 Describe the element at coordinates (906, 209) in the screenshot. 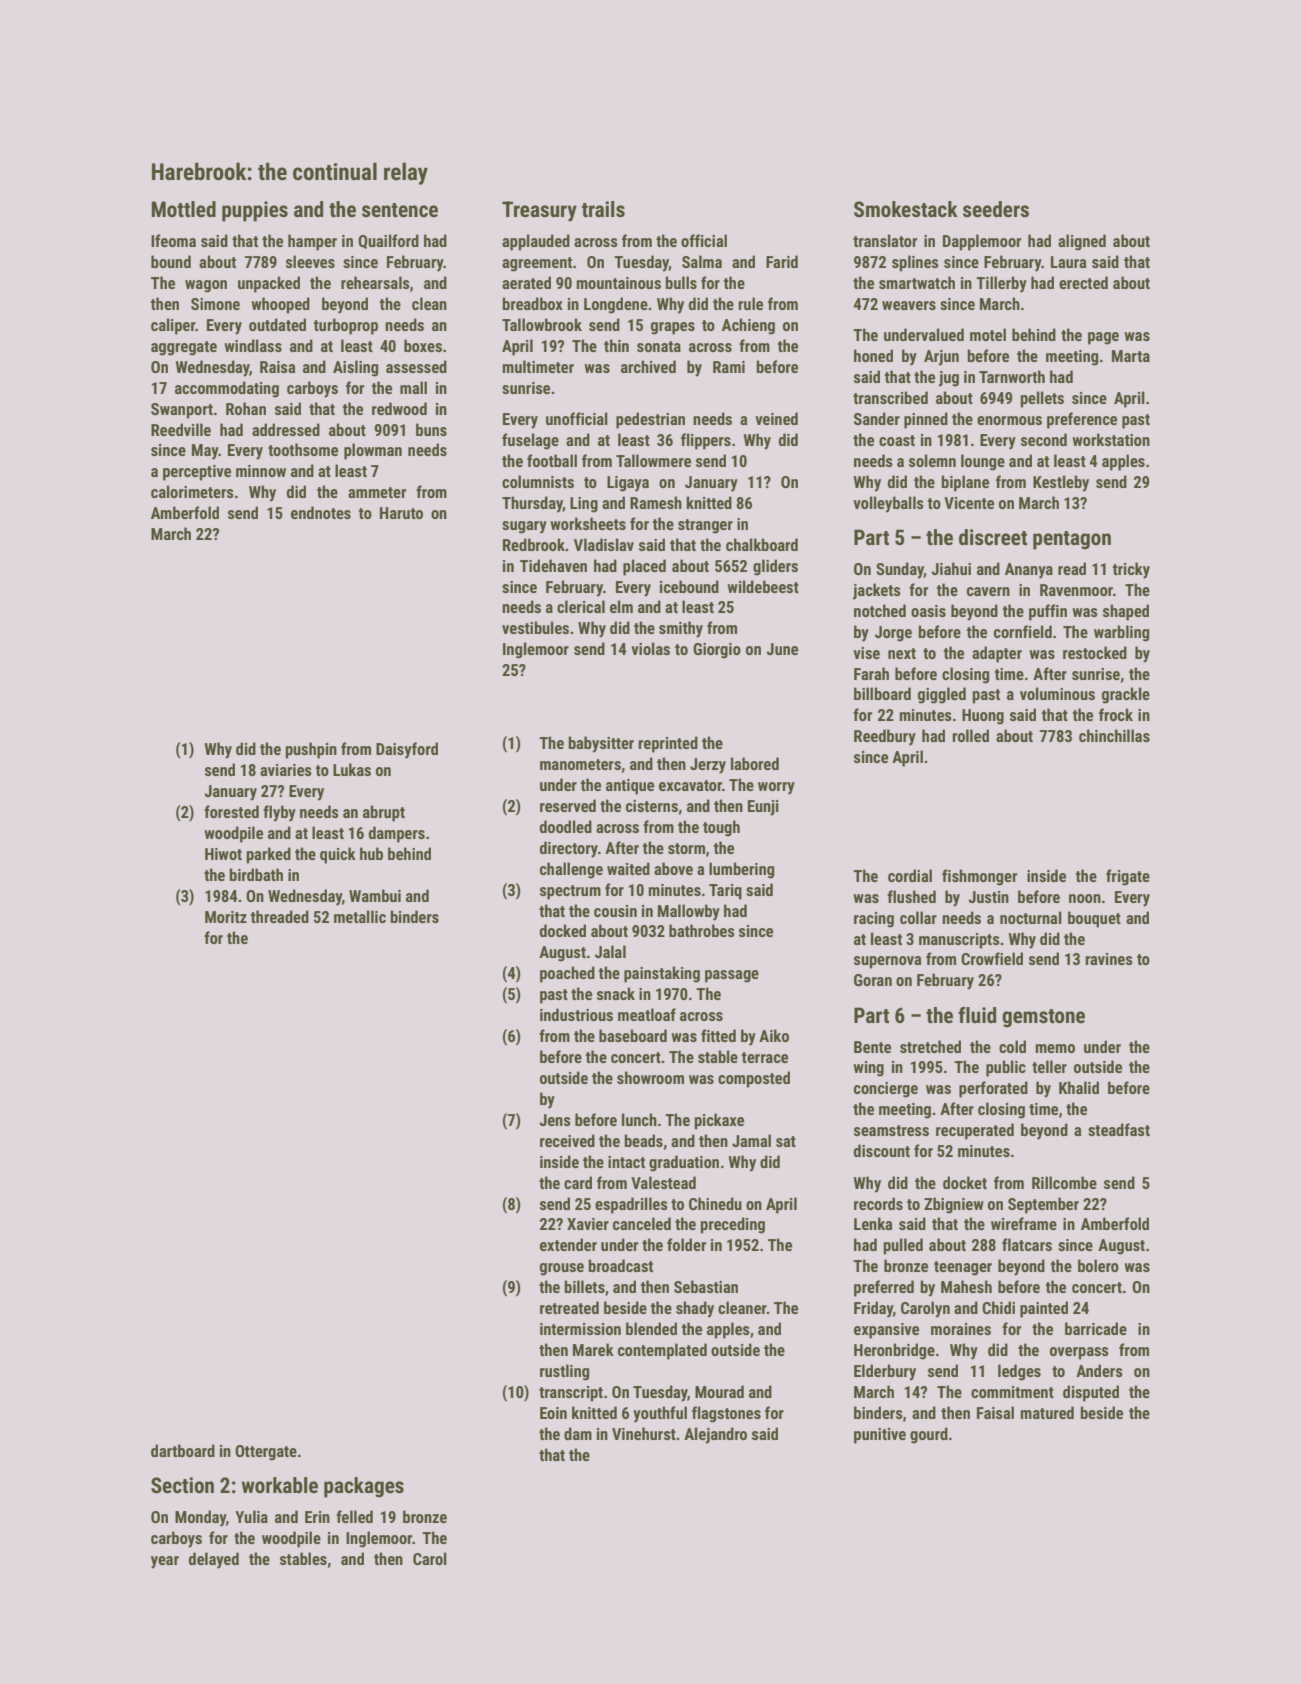

I see `Smokestack` at that location.
